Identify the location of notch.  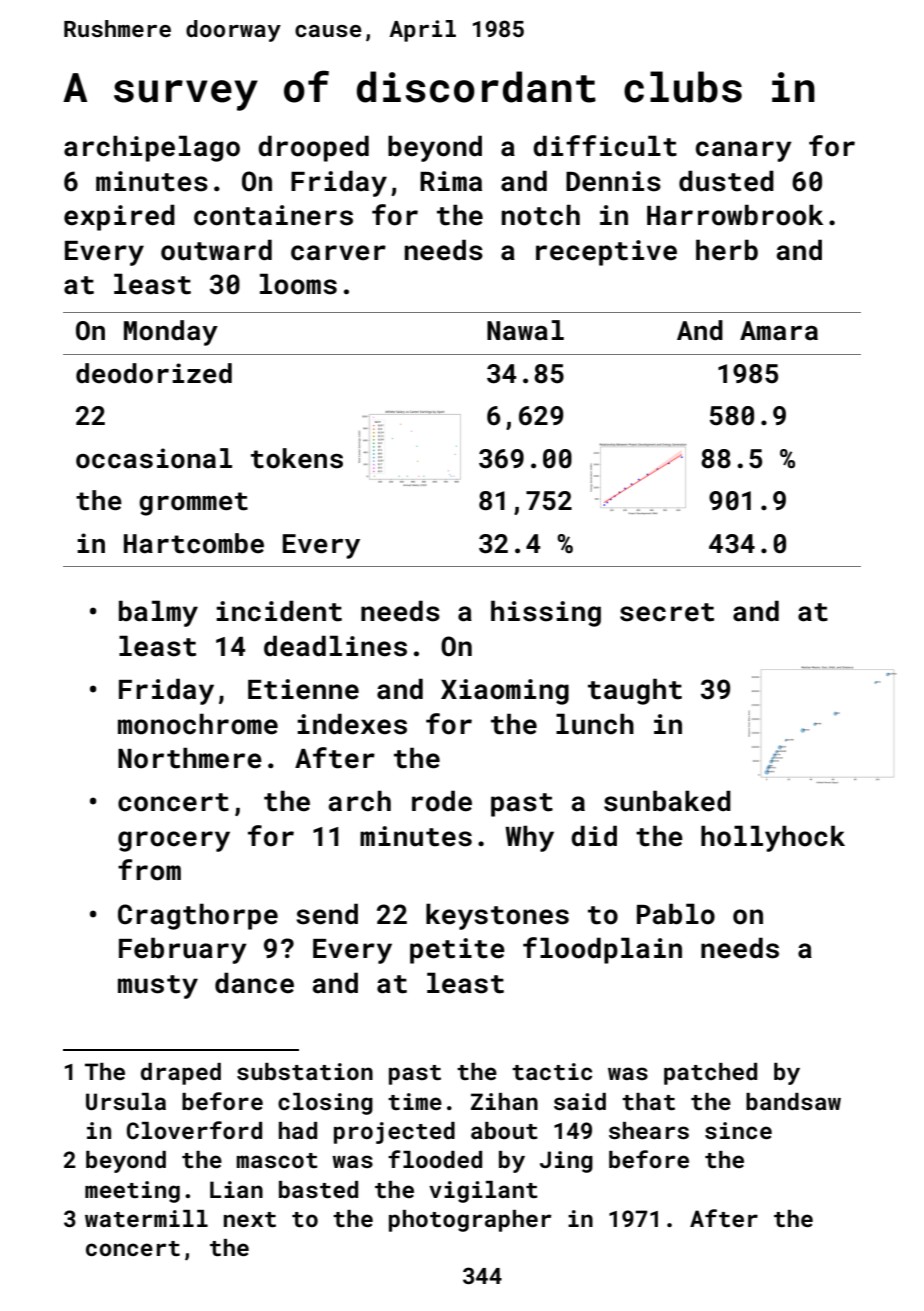
(541, 215).
